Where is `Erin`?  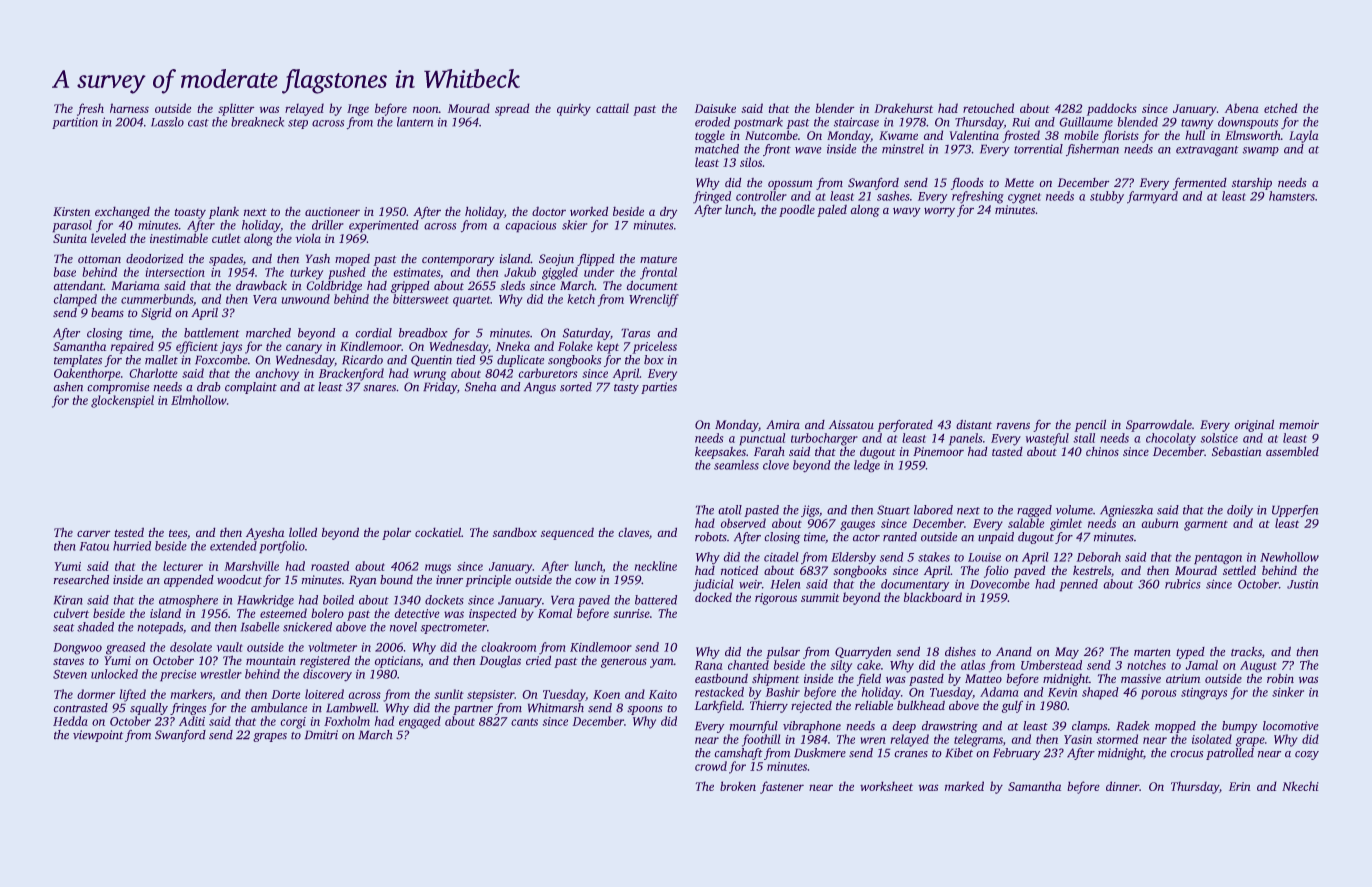 Erin is located at coordinates (1239, 786).
